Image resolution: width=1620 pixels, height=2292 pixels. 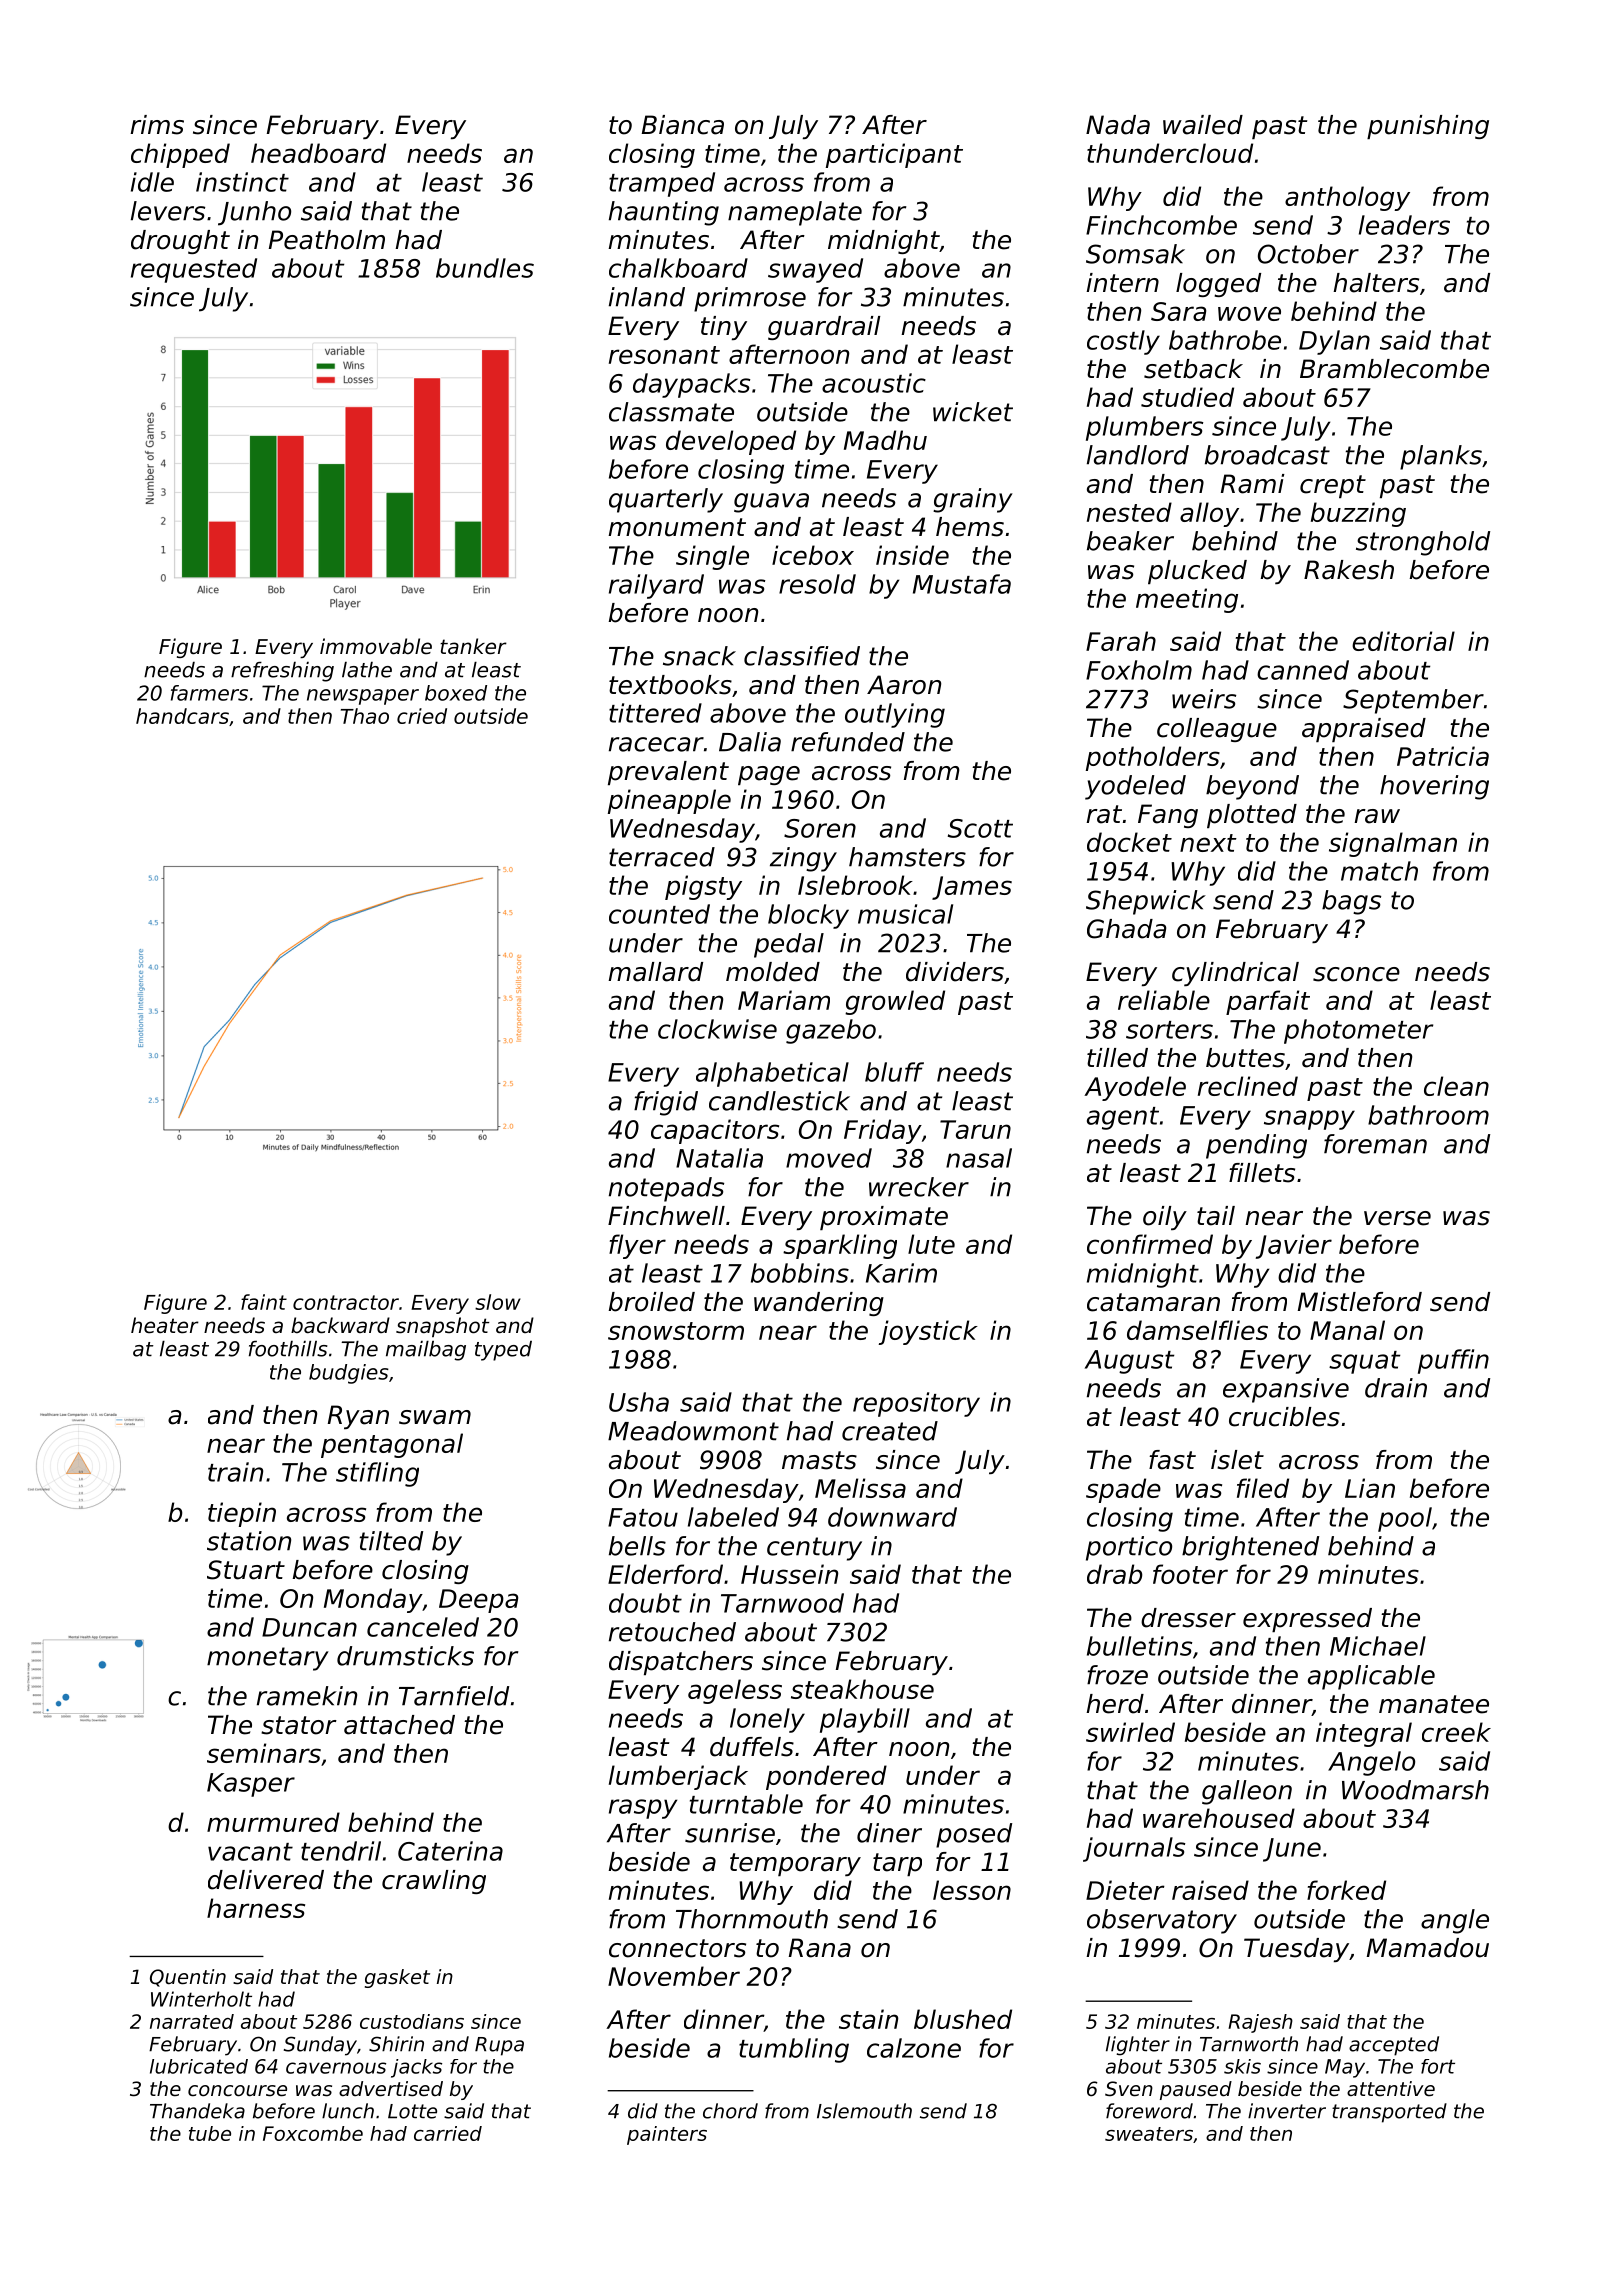 I want to click on snack, so click(x=699, y=656).
